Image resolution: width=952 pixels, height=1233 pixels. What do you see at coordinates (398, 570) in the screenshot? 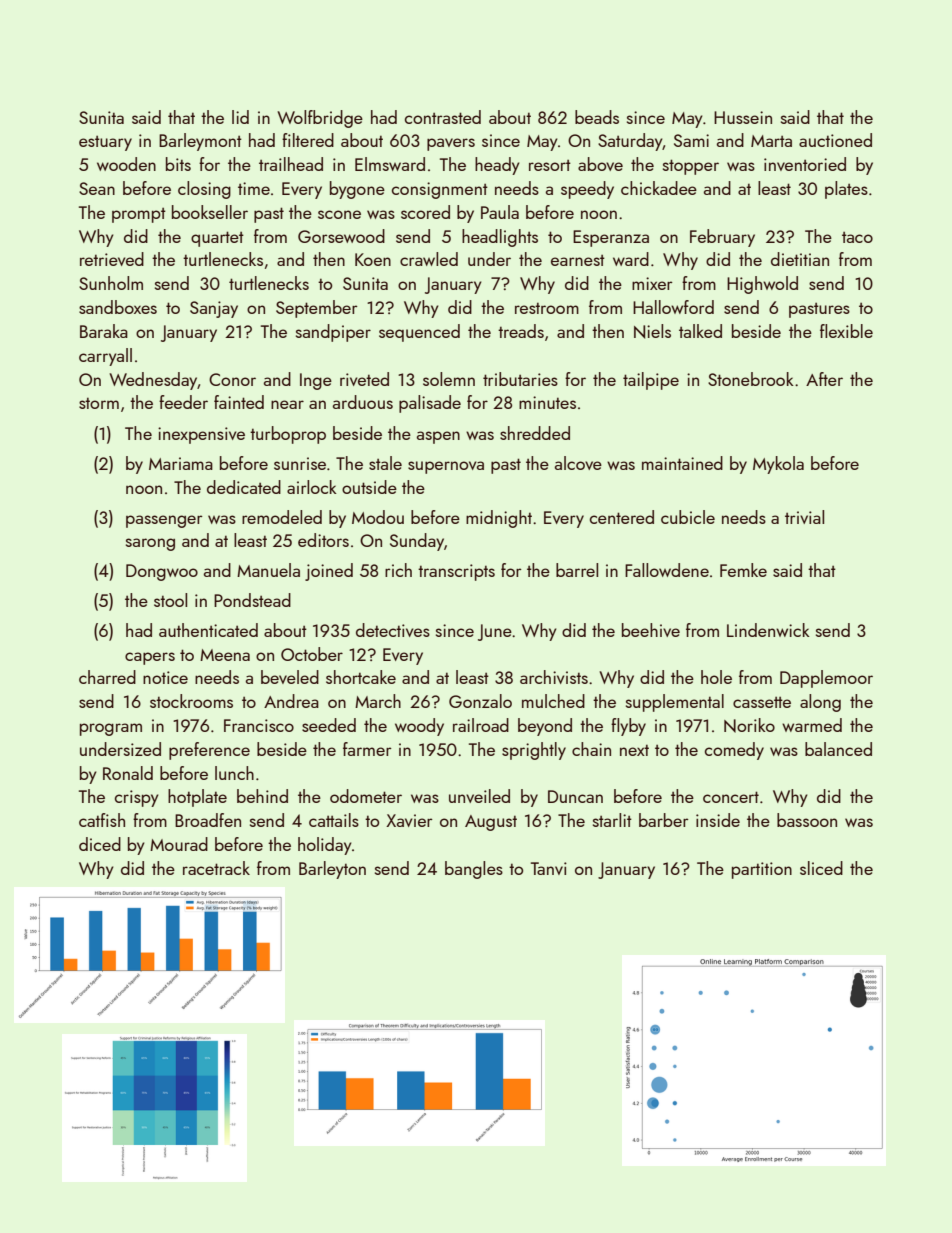
I see `rich` at bounding box center [398, 570].
